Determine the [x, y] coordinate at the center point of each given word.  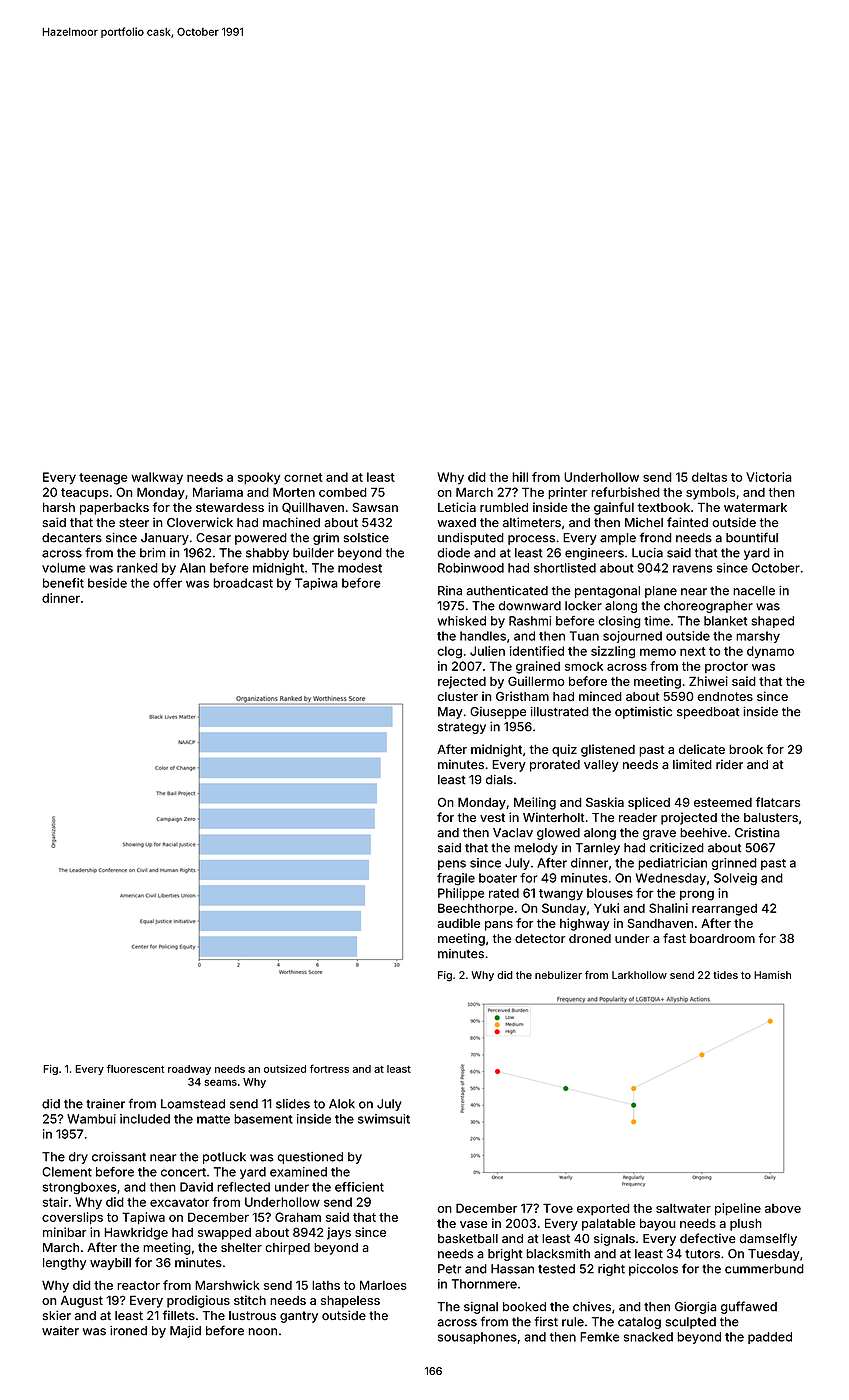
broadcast [243, 583]
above [783, 1208]
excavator [179, 1202]
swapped [224, 1233]
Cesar [213, 538]
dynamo [770, 652]
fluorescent [135, 1068]
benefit [63, 583]
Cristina [757, 833]
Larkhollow [639, 975]
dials [499, 780]
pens [452, 865]
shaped [772, 622]
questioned [310, 1158]
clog [449, 652]
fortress [329, 1068]
